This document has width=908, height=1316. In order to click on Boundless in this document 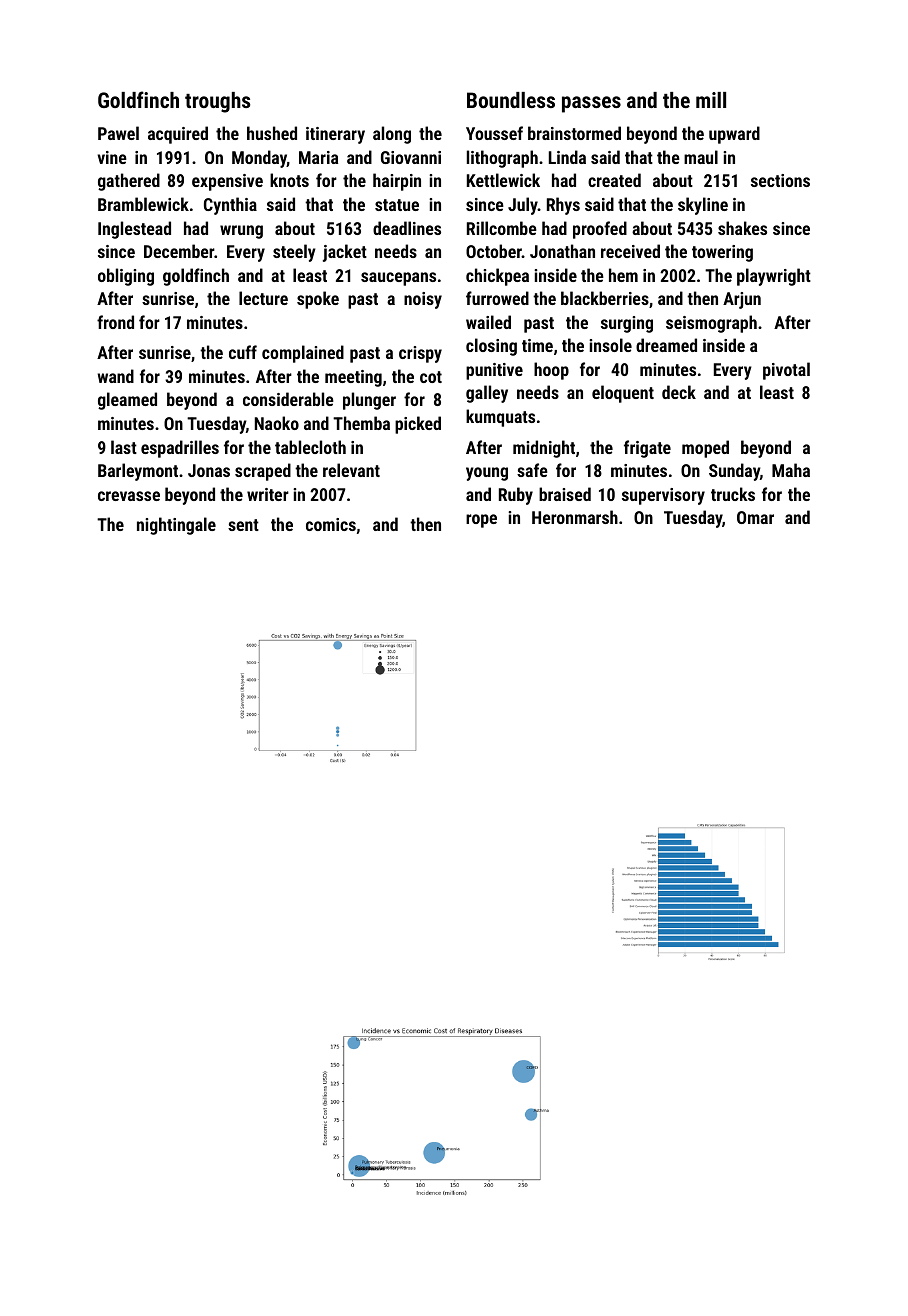, I will do `click(511, 100)`.
